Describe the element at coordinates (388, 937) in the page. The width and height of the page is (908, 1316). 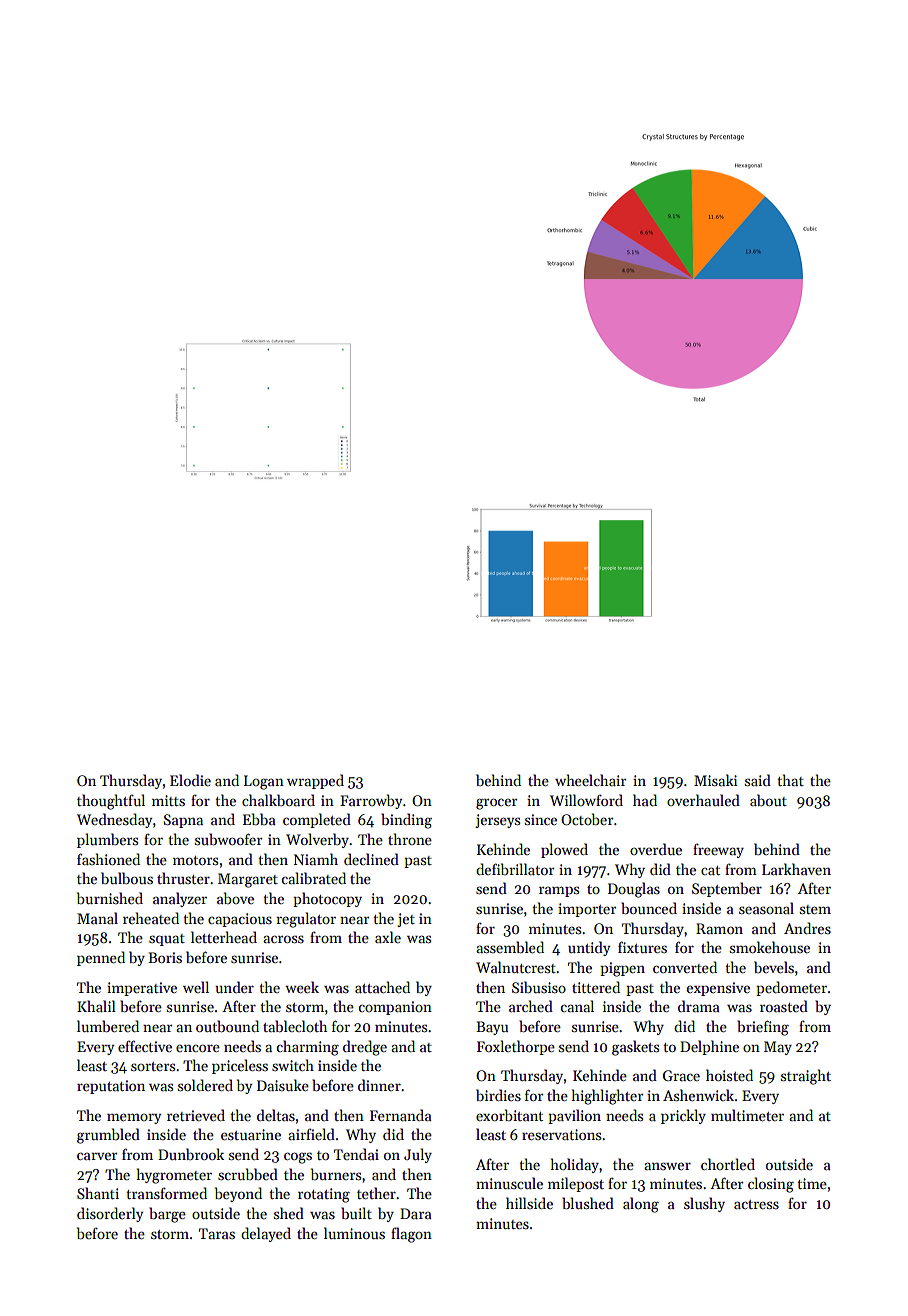
I see `axle` at that location.
